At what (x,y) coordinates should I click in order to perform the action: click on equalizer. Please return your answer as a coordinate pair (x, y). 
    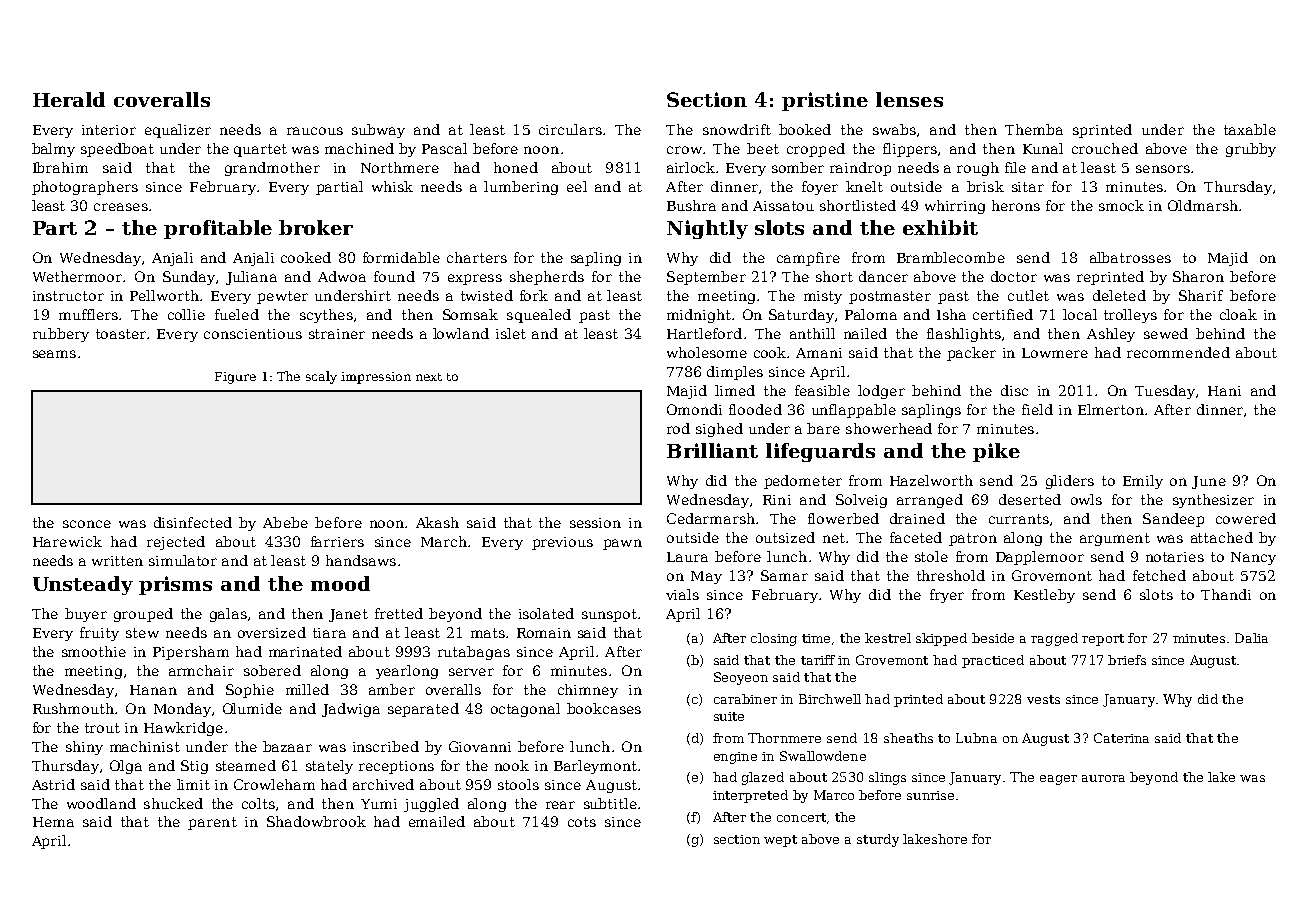
    Looking at the image, I should click on (178, 131).
